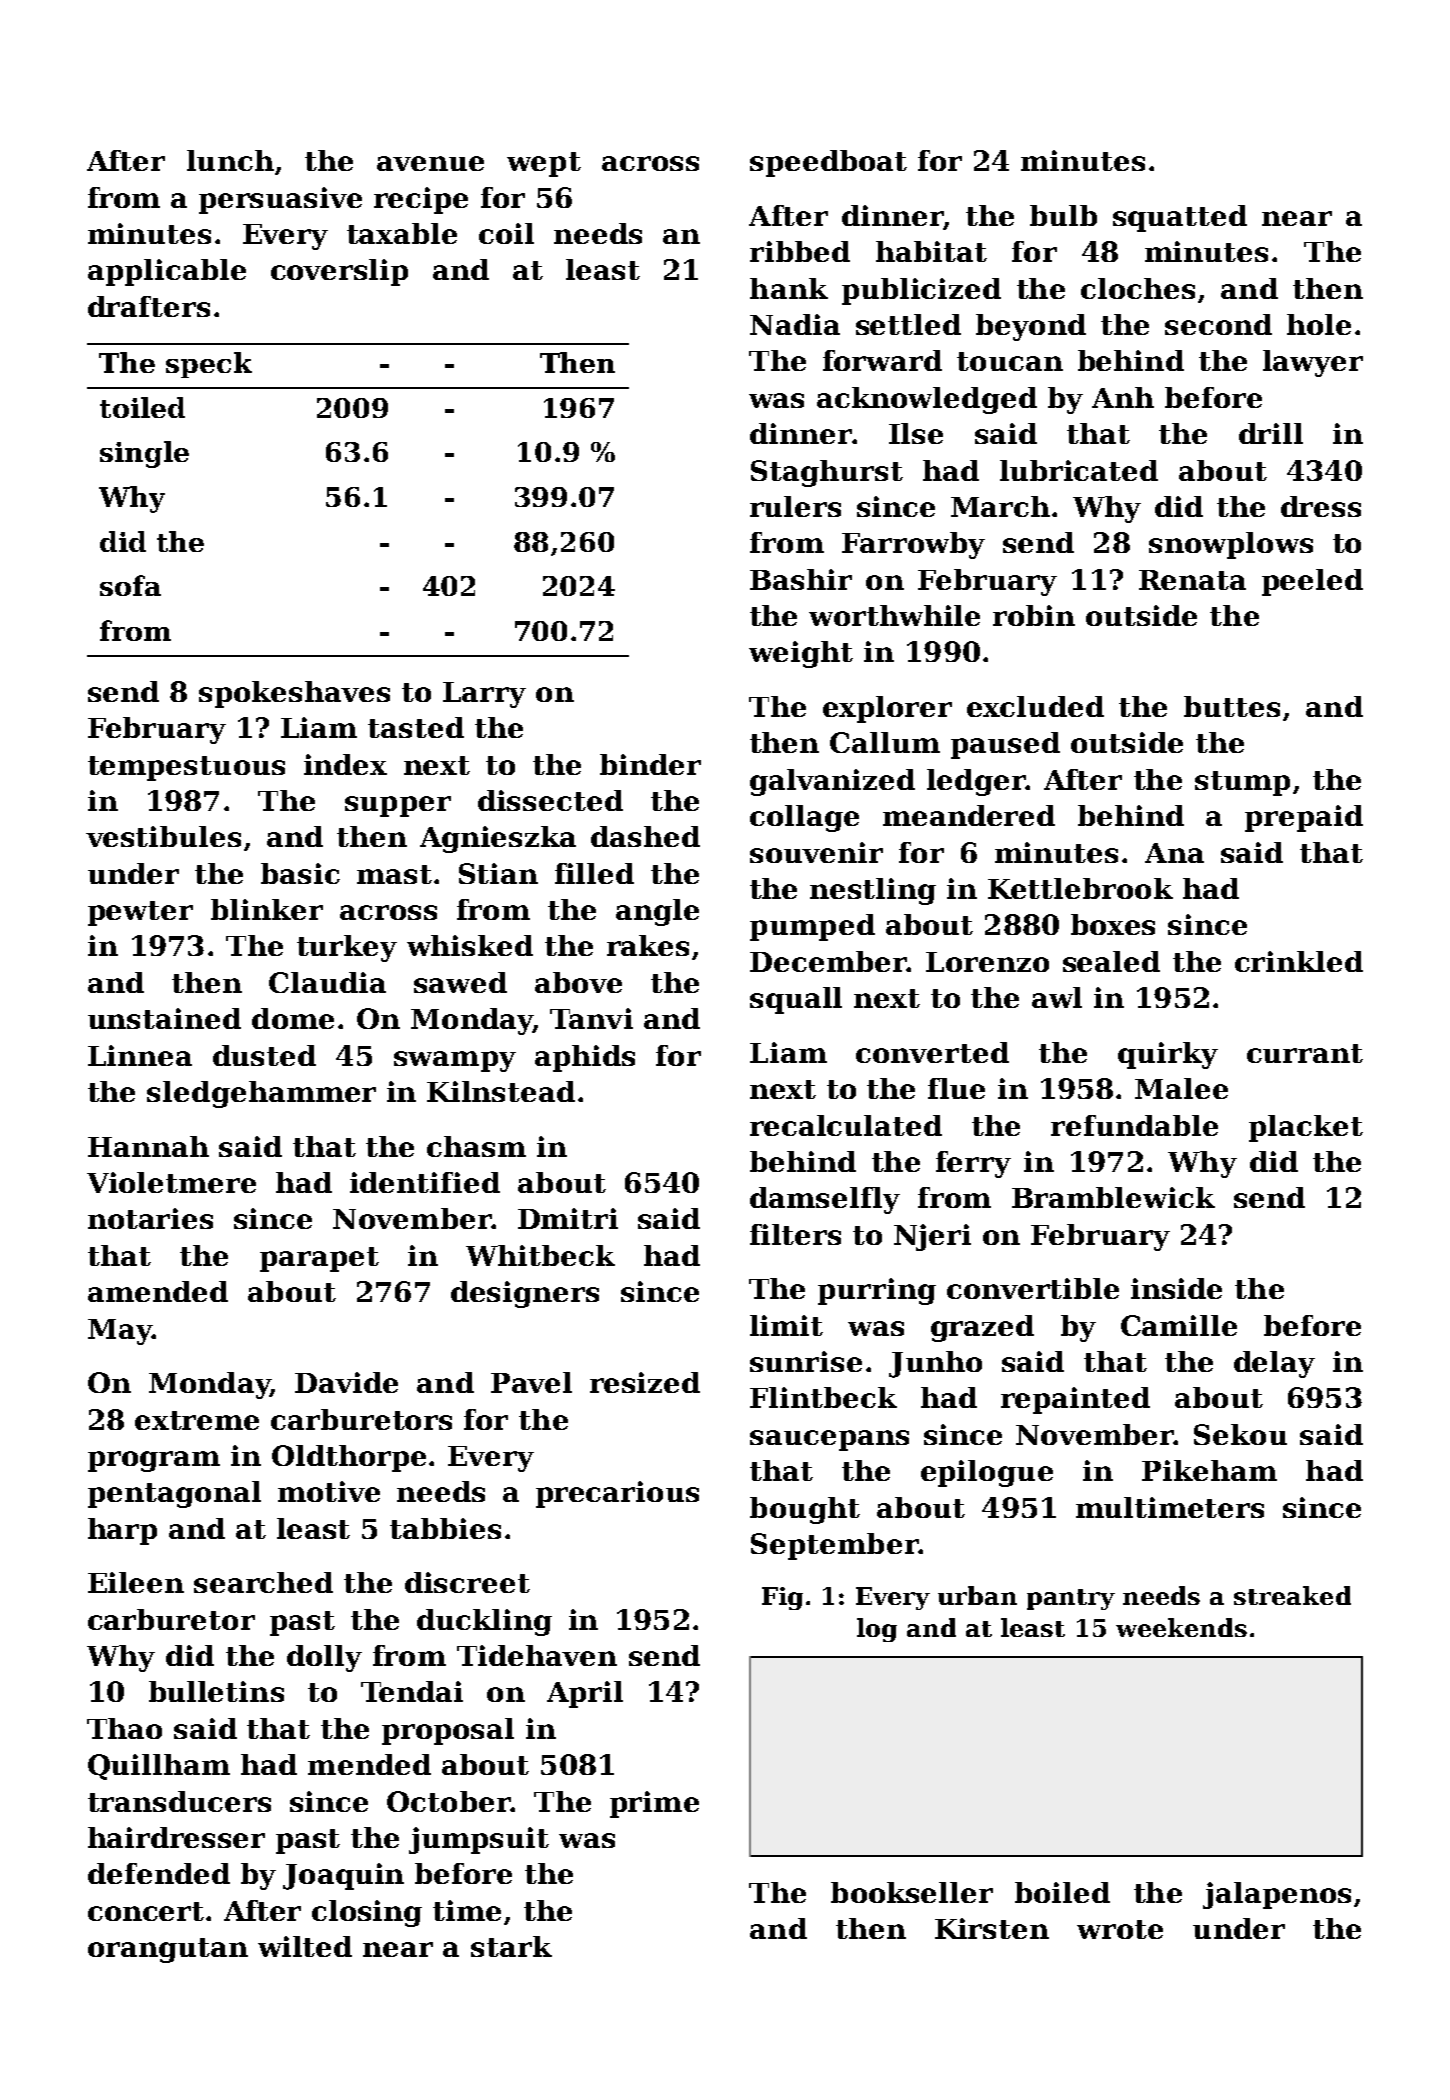  What do you see at coordinates (834, 1546) in the document?
I see `September` at bounding box center [834, 1546].
